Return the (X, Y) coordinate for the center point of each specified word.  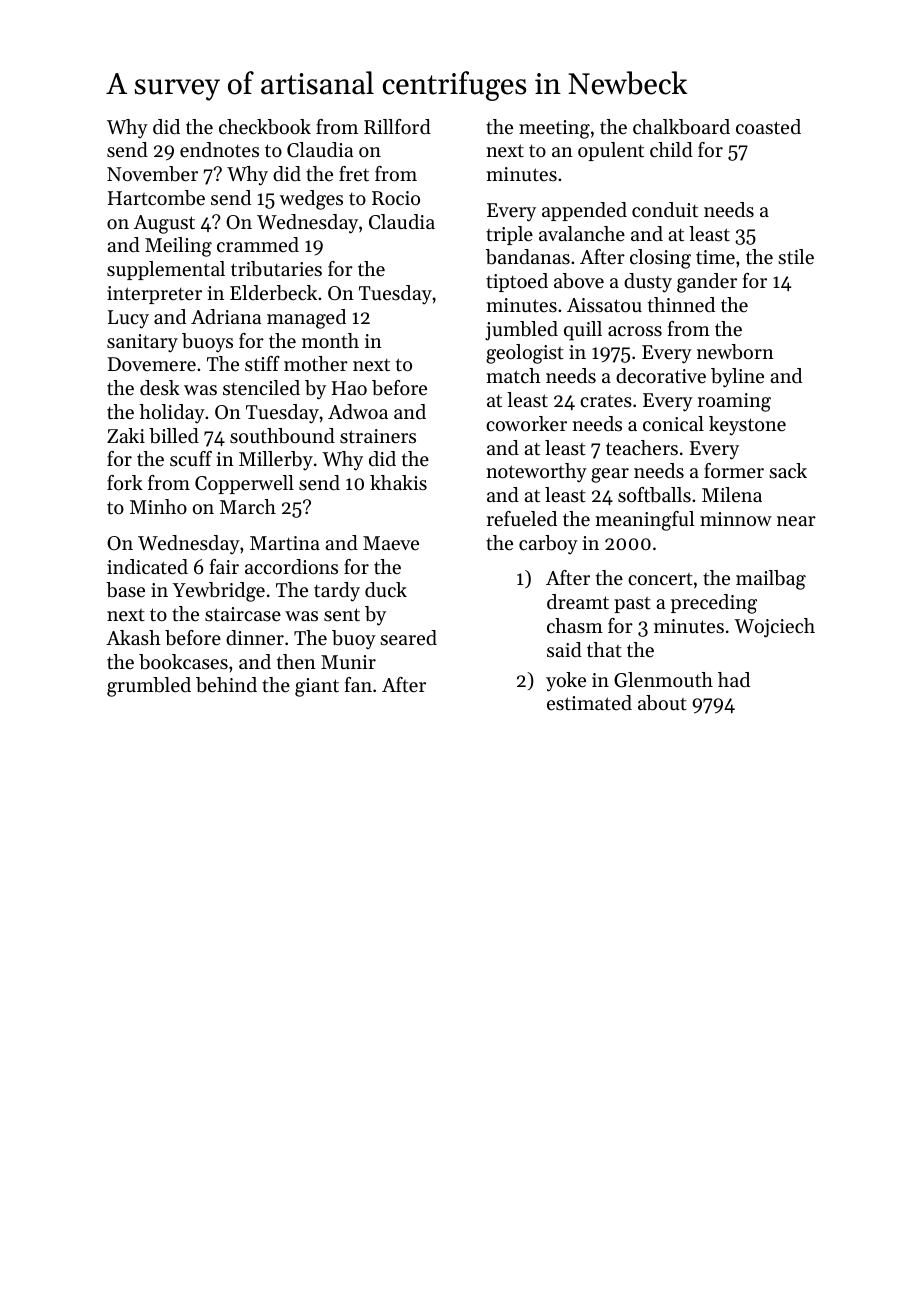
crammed (258, 245)
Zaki (126, 435)
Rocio (396, 198)
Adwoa (358, 411)
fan (358, 684)
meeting (554, 129)
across (635, 331)
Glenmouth (663, 680)
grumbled (149, 687)
